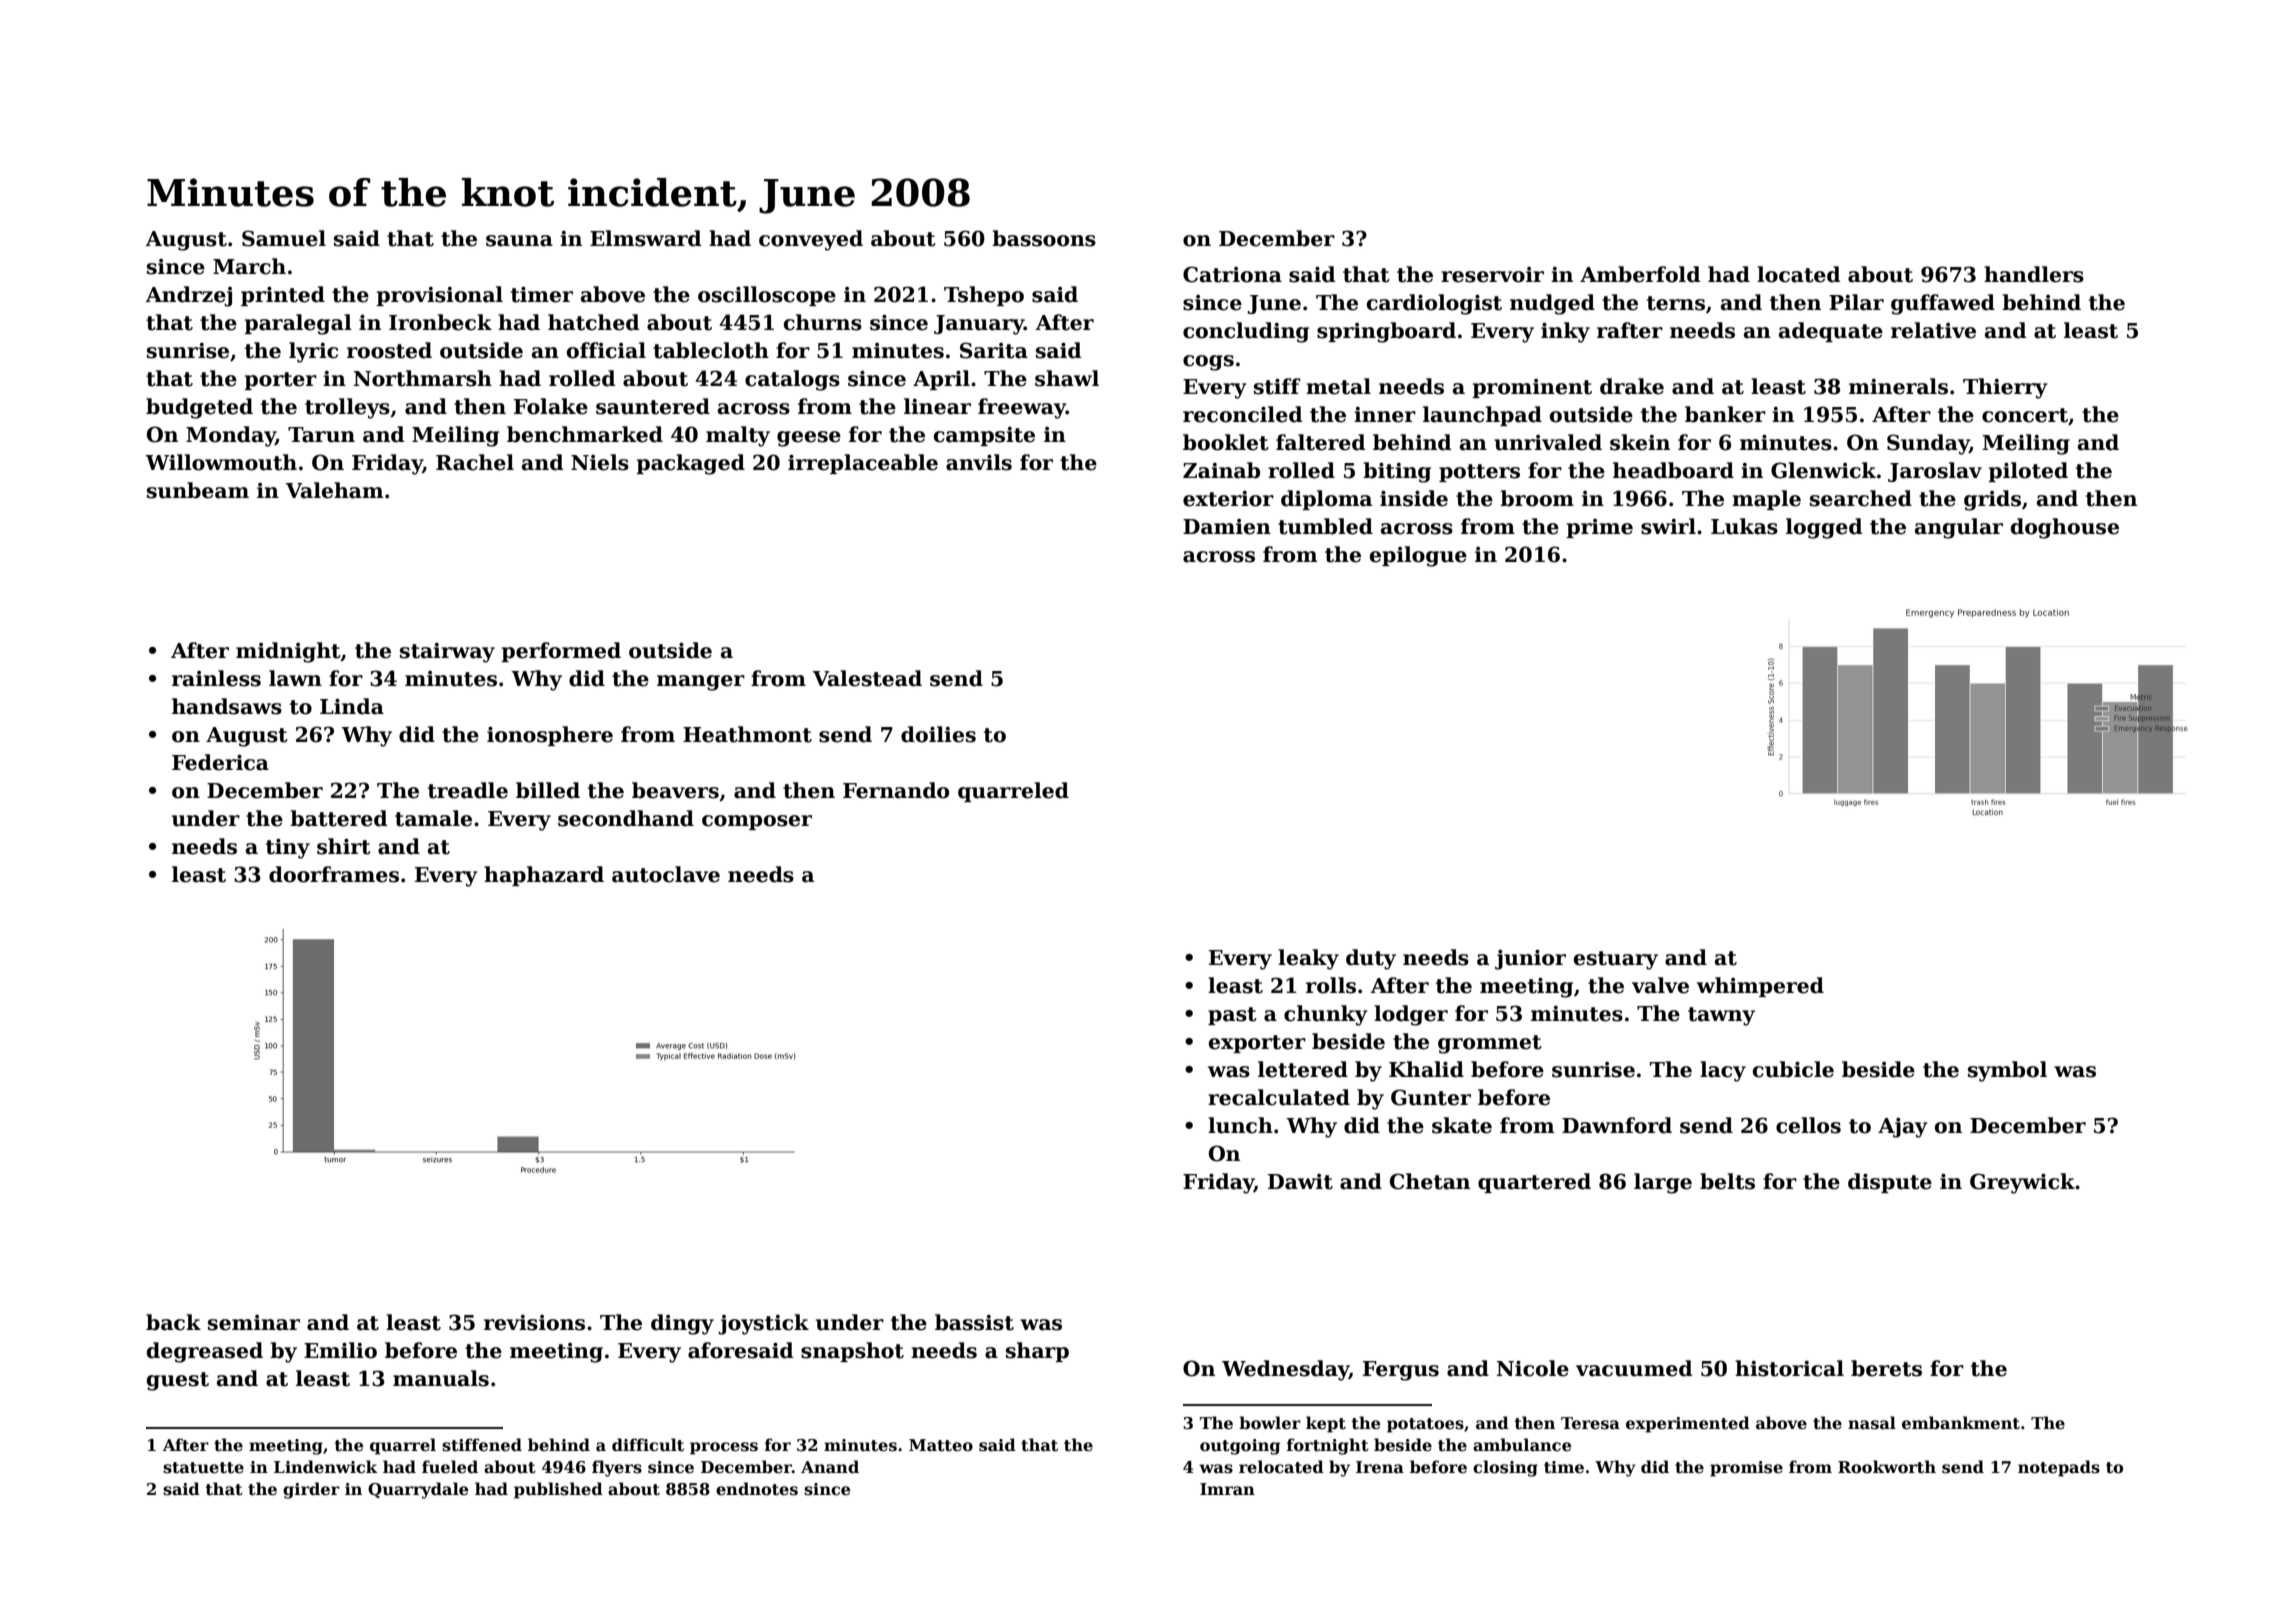 The height and width of the image is (1620, 2292). What do you see at coordinates (979, 462) in the image?
I see `anvils` at bounding box center [979, 462].
